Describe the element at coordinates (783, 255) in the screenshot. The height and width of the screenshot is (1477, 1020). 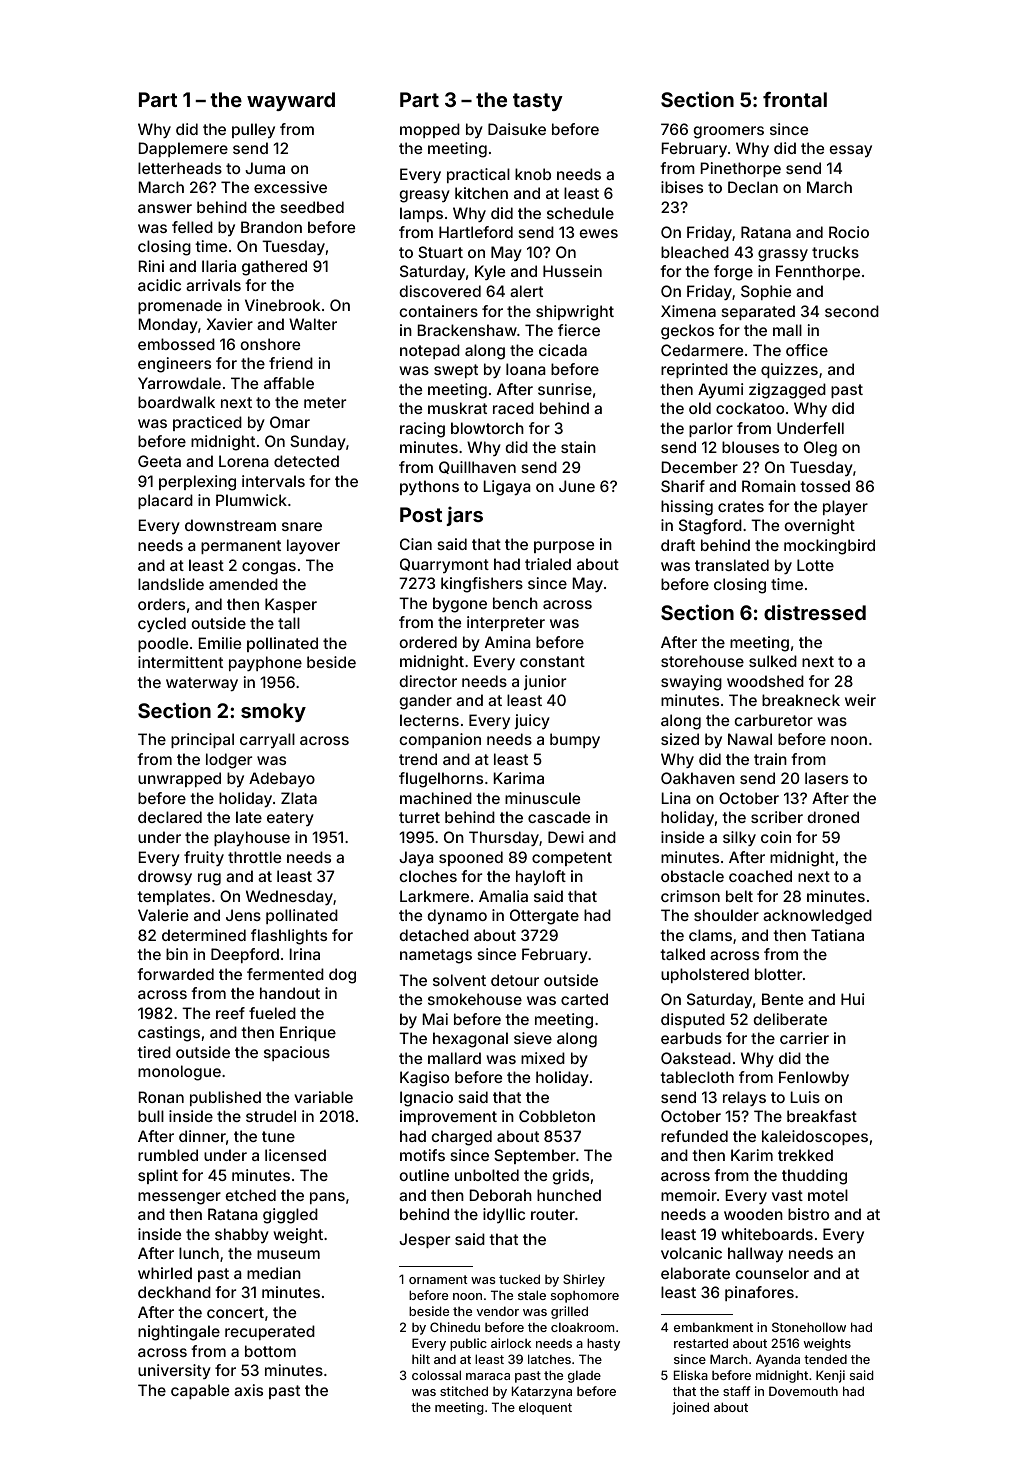
I see `grassy` at that location.
